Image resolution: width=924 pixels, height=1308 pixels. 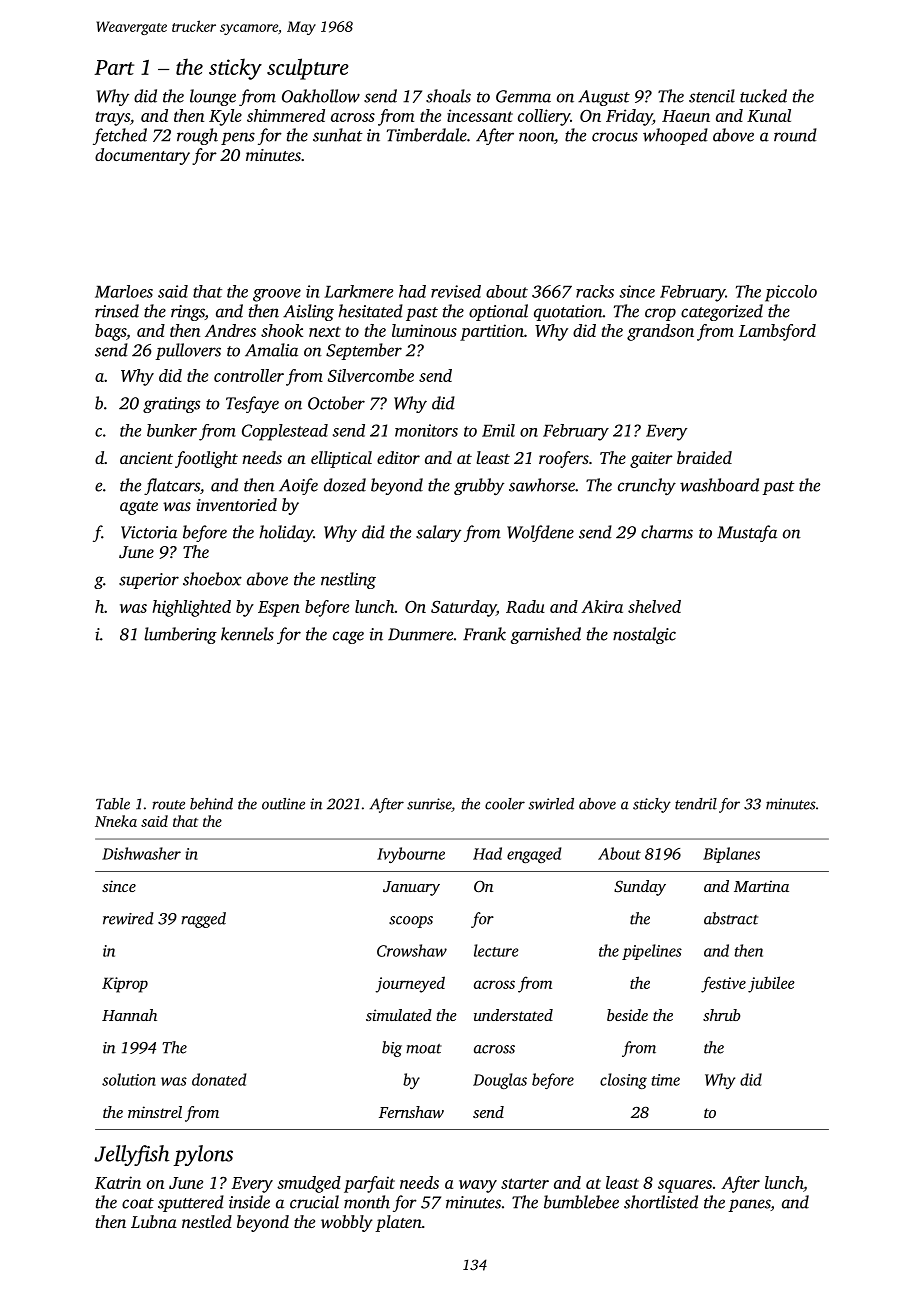 What do you see at coordinates (448, 96) in the screenshot?
I see `shoals` at bounding box center [448, 96].
